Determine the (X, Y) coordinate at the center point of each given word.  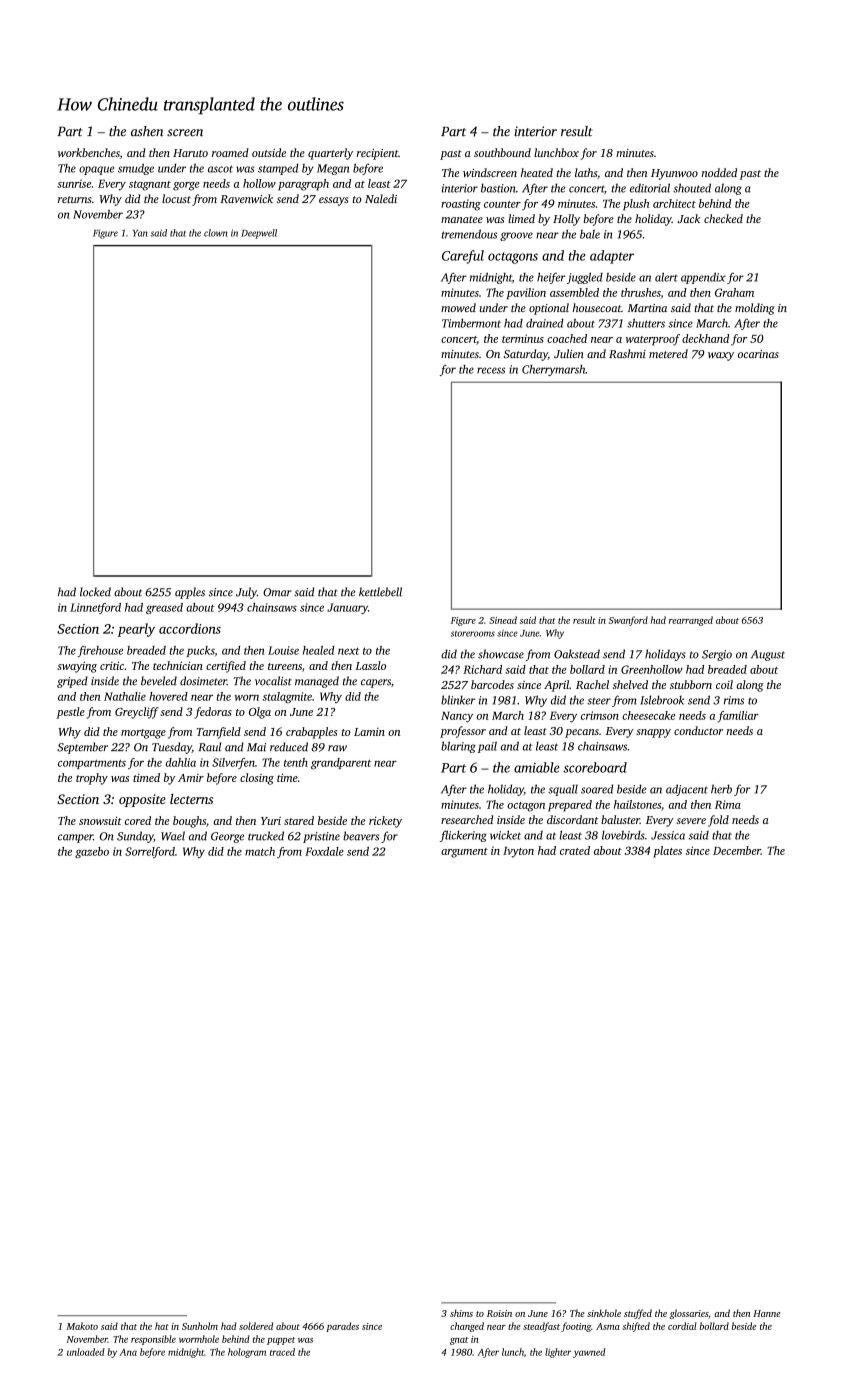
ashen (147, 131)
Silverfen (233, 763)
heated (537, 172)
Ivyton (518, 852)
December (737, 850)
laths (586, 172)
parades (342, 1327)
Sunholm (200, 1326)
